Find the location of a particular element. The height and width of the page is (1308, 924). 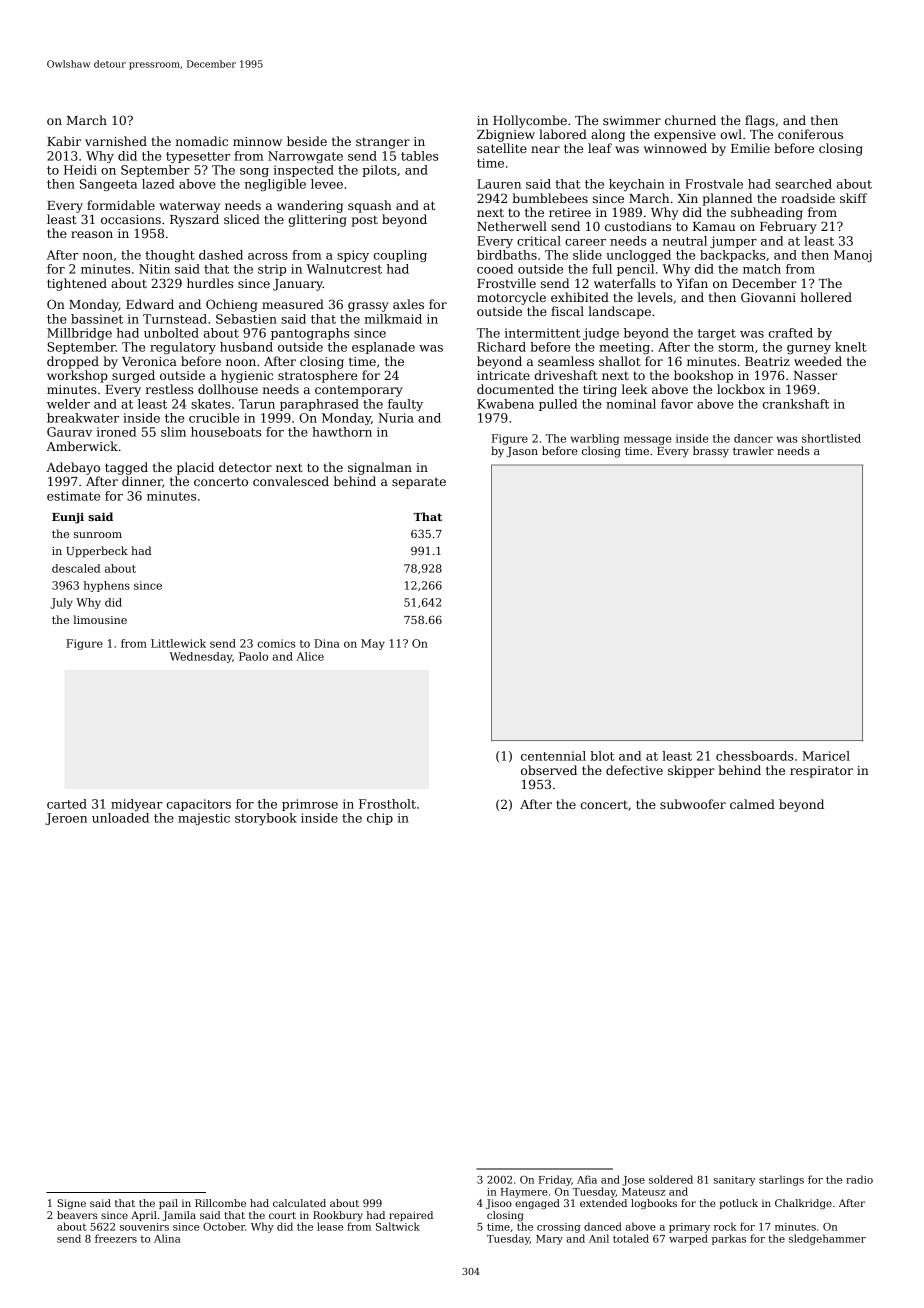

calmed is located at coordinates (752, 804).
